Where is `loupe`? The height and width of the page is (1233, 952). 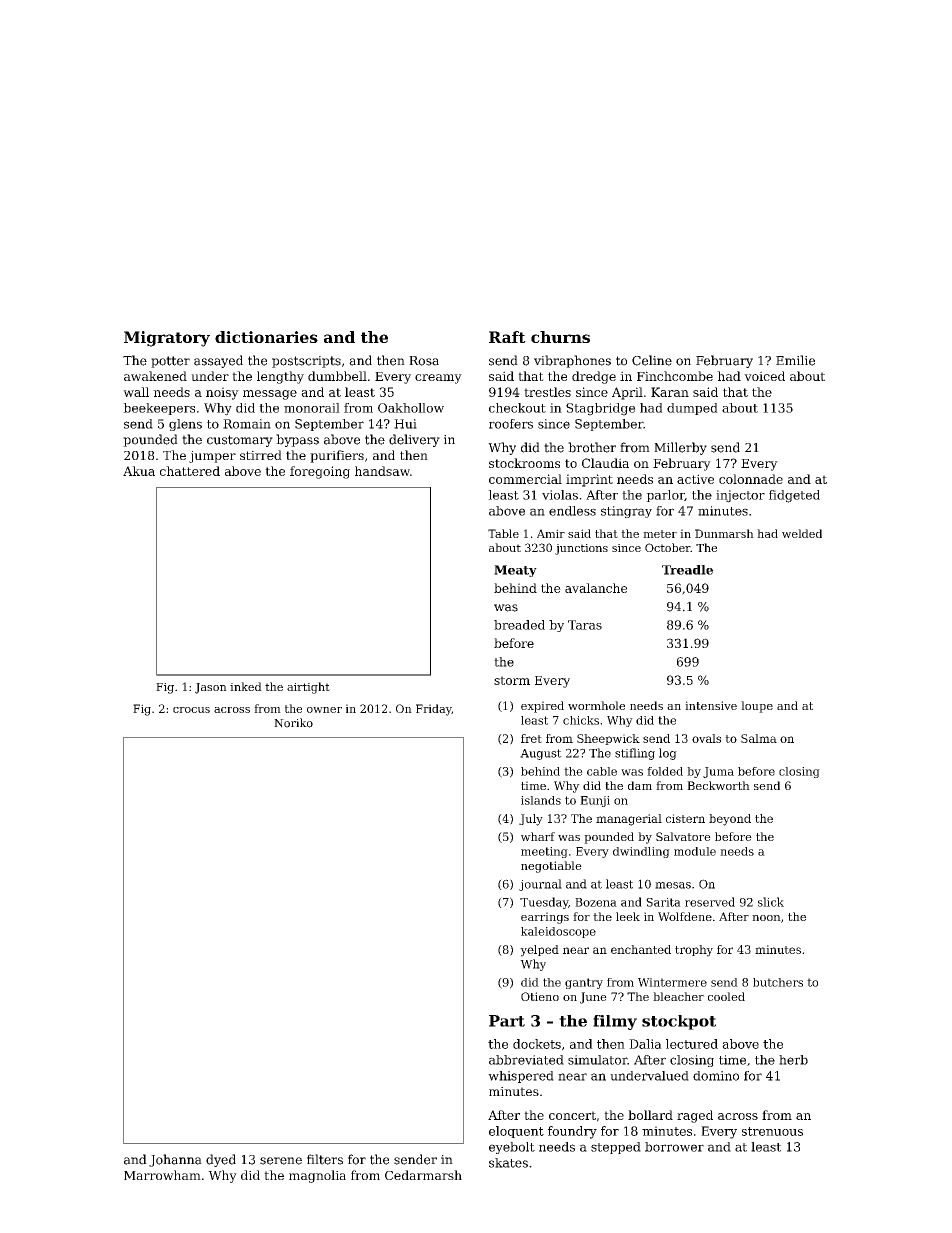
loupe is located at coordinates (757, 707).
